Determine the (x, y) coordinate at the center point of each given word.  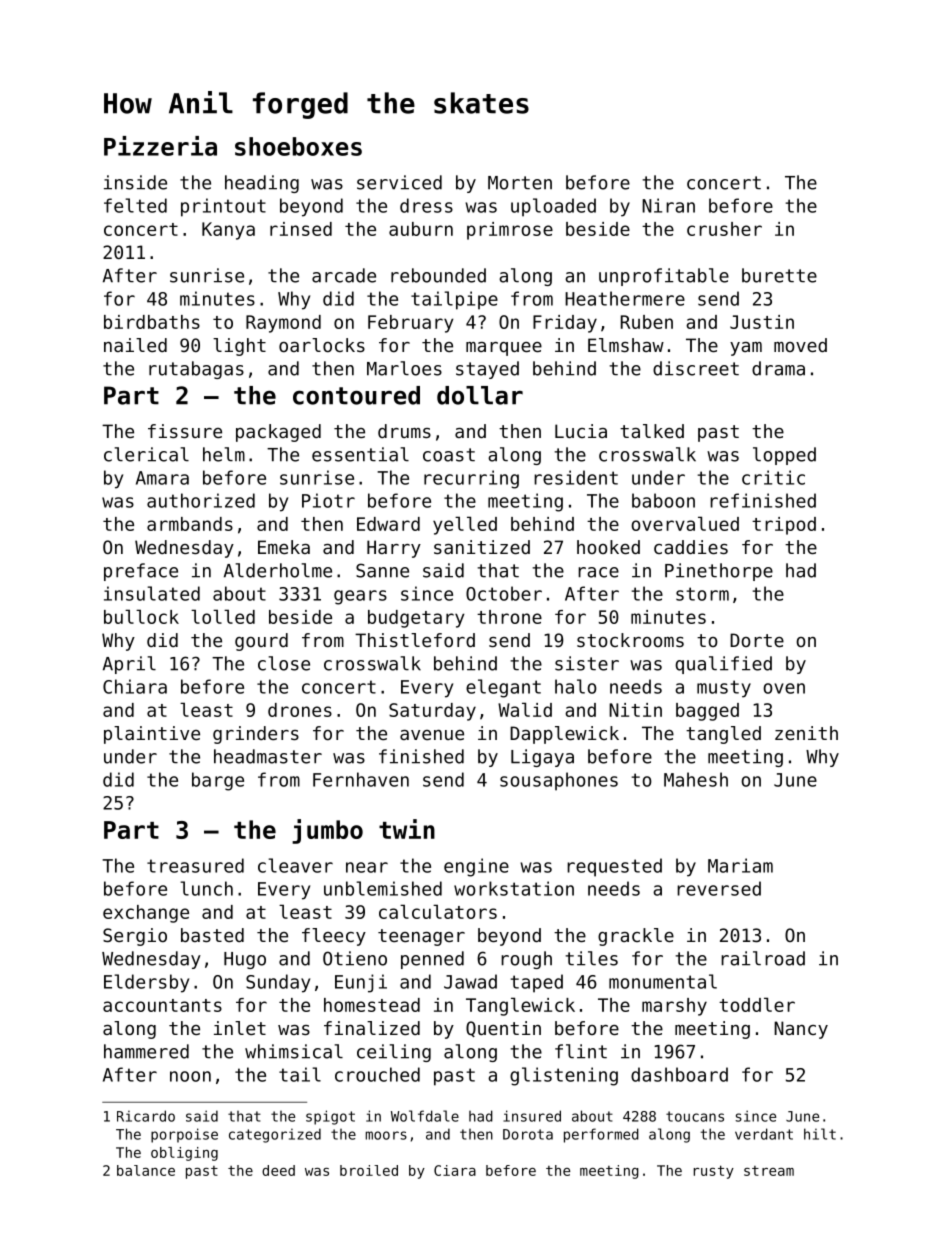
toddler (757, 1004)
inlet (240, 1028)
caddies (691, 547)
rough (526, 960)
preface (141, 572)
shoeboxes (298, 146)
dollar (480, 395)
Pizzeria (160, 146)
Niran (668, 205)
